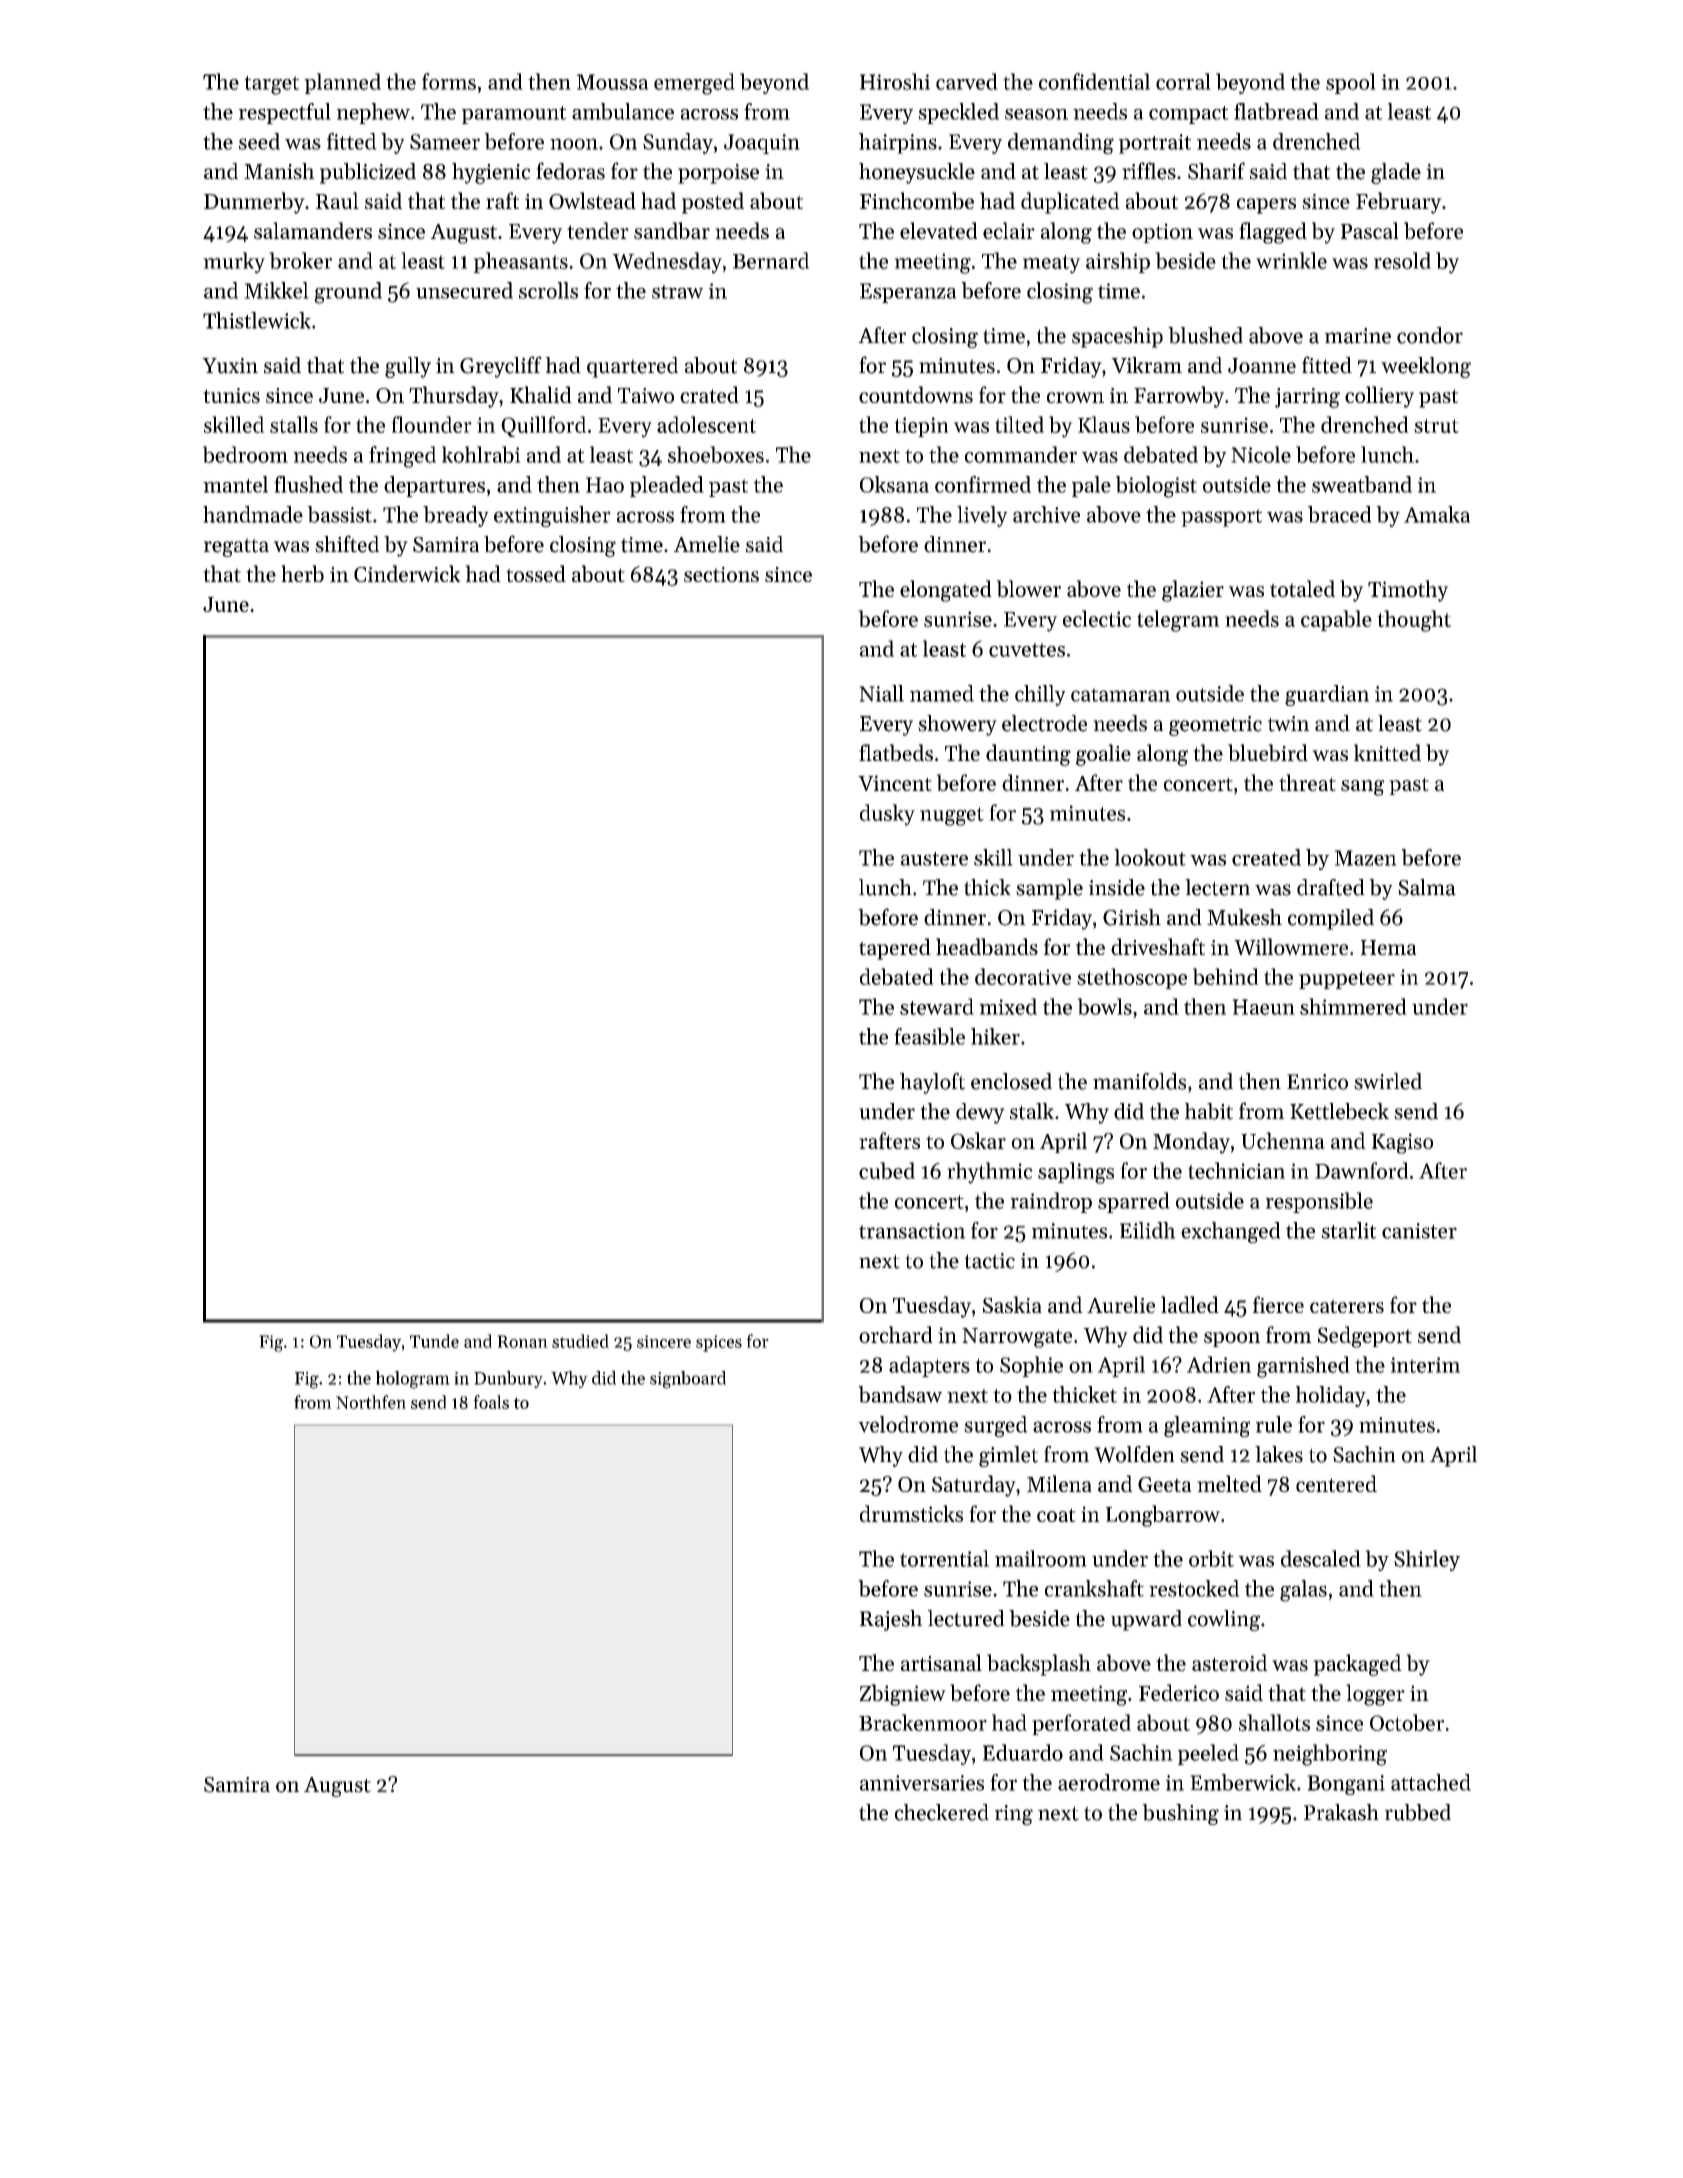  Describe the element at coordinates (1365, 858) in the image. I see `Mazen` at that location.
